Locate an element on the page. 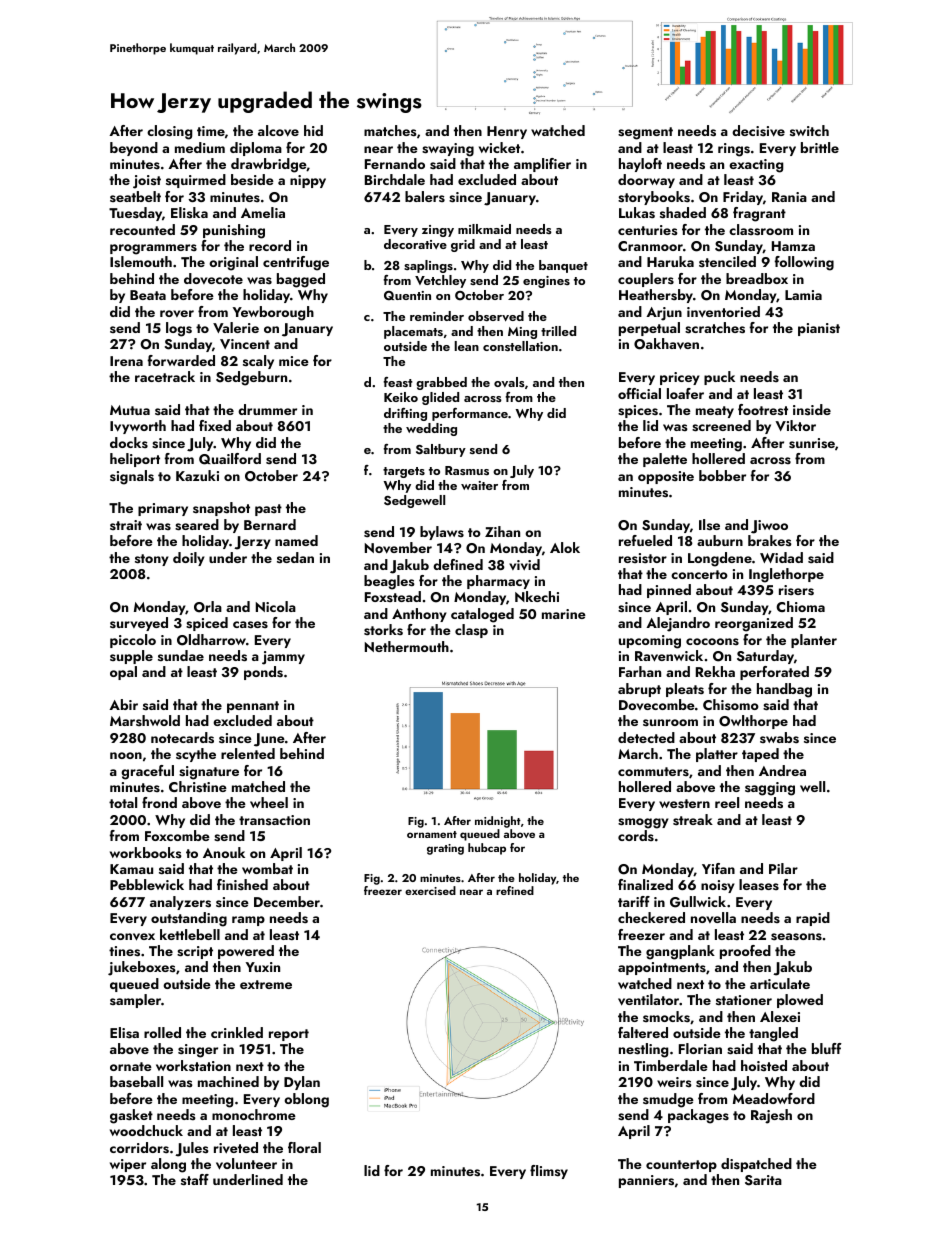 Image resolution: width=952 pixels, height=1233 pixels. squirmed is located at coordinates (196, 181).
